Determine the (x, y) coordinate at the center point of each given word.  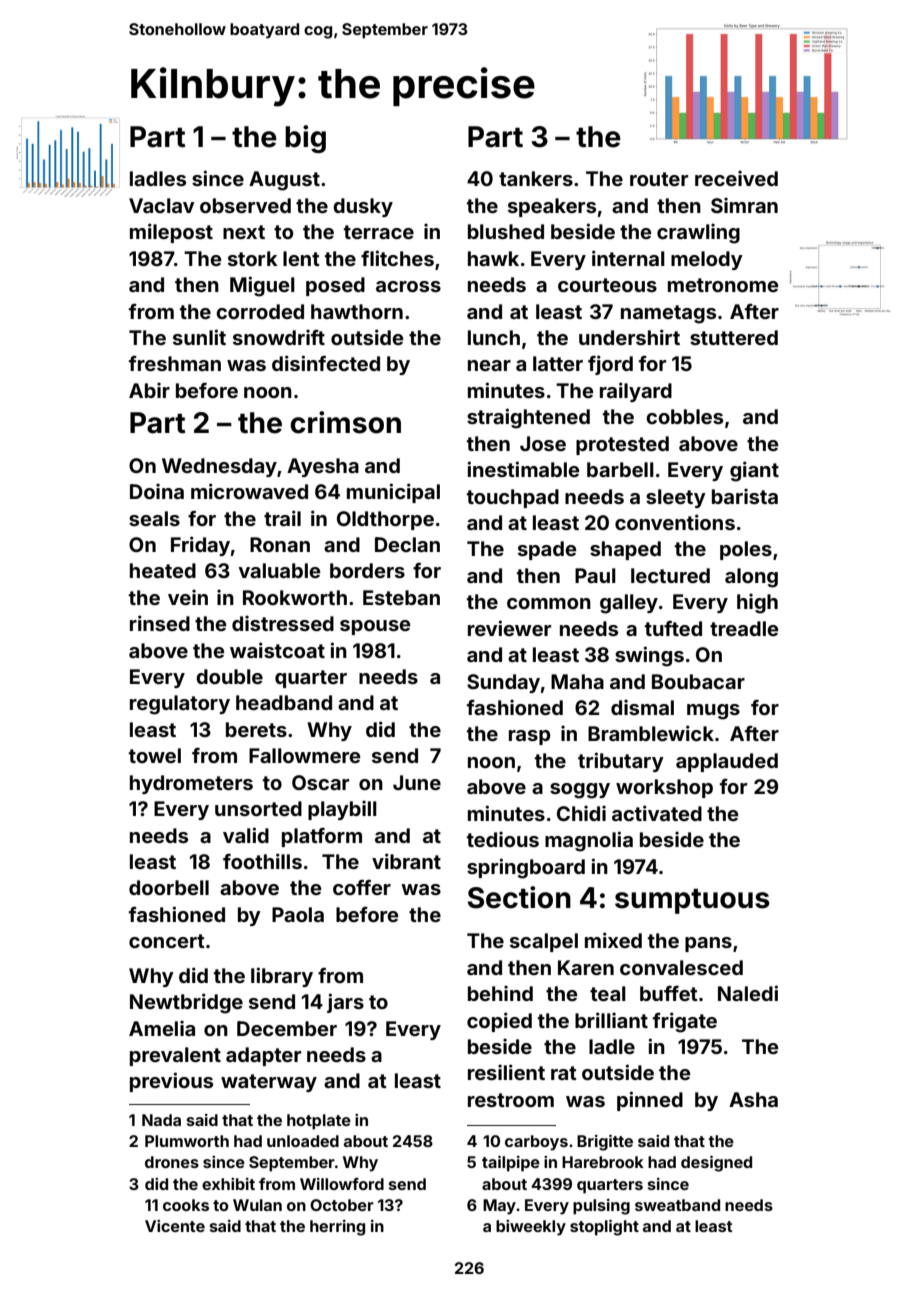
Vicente (175, 1226)
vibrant (406, 861)
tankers (536, 178)
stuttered (734, 337)
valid (246, 835)
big (305, 139)
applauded (727, 762)
